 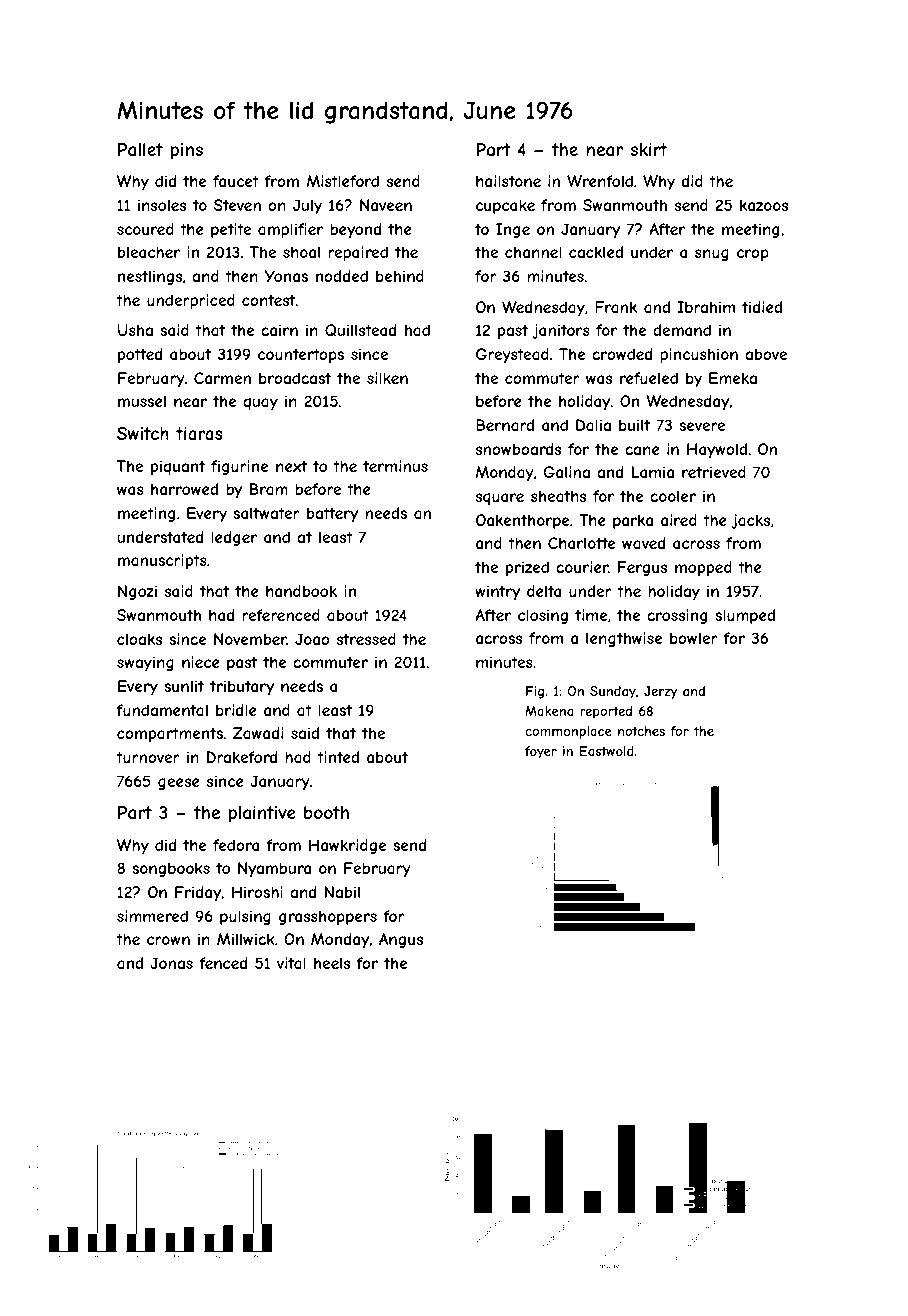 I want to click on Bernard, so click(x=505, y=425).
